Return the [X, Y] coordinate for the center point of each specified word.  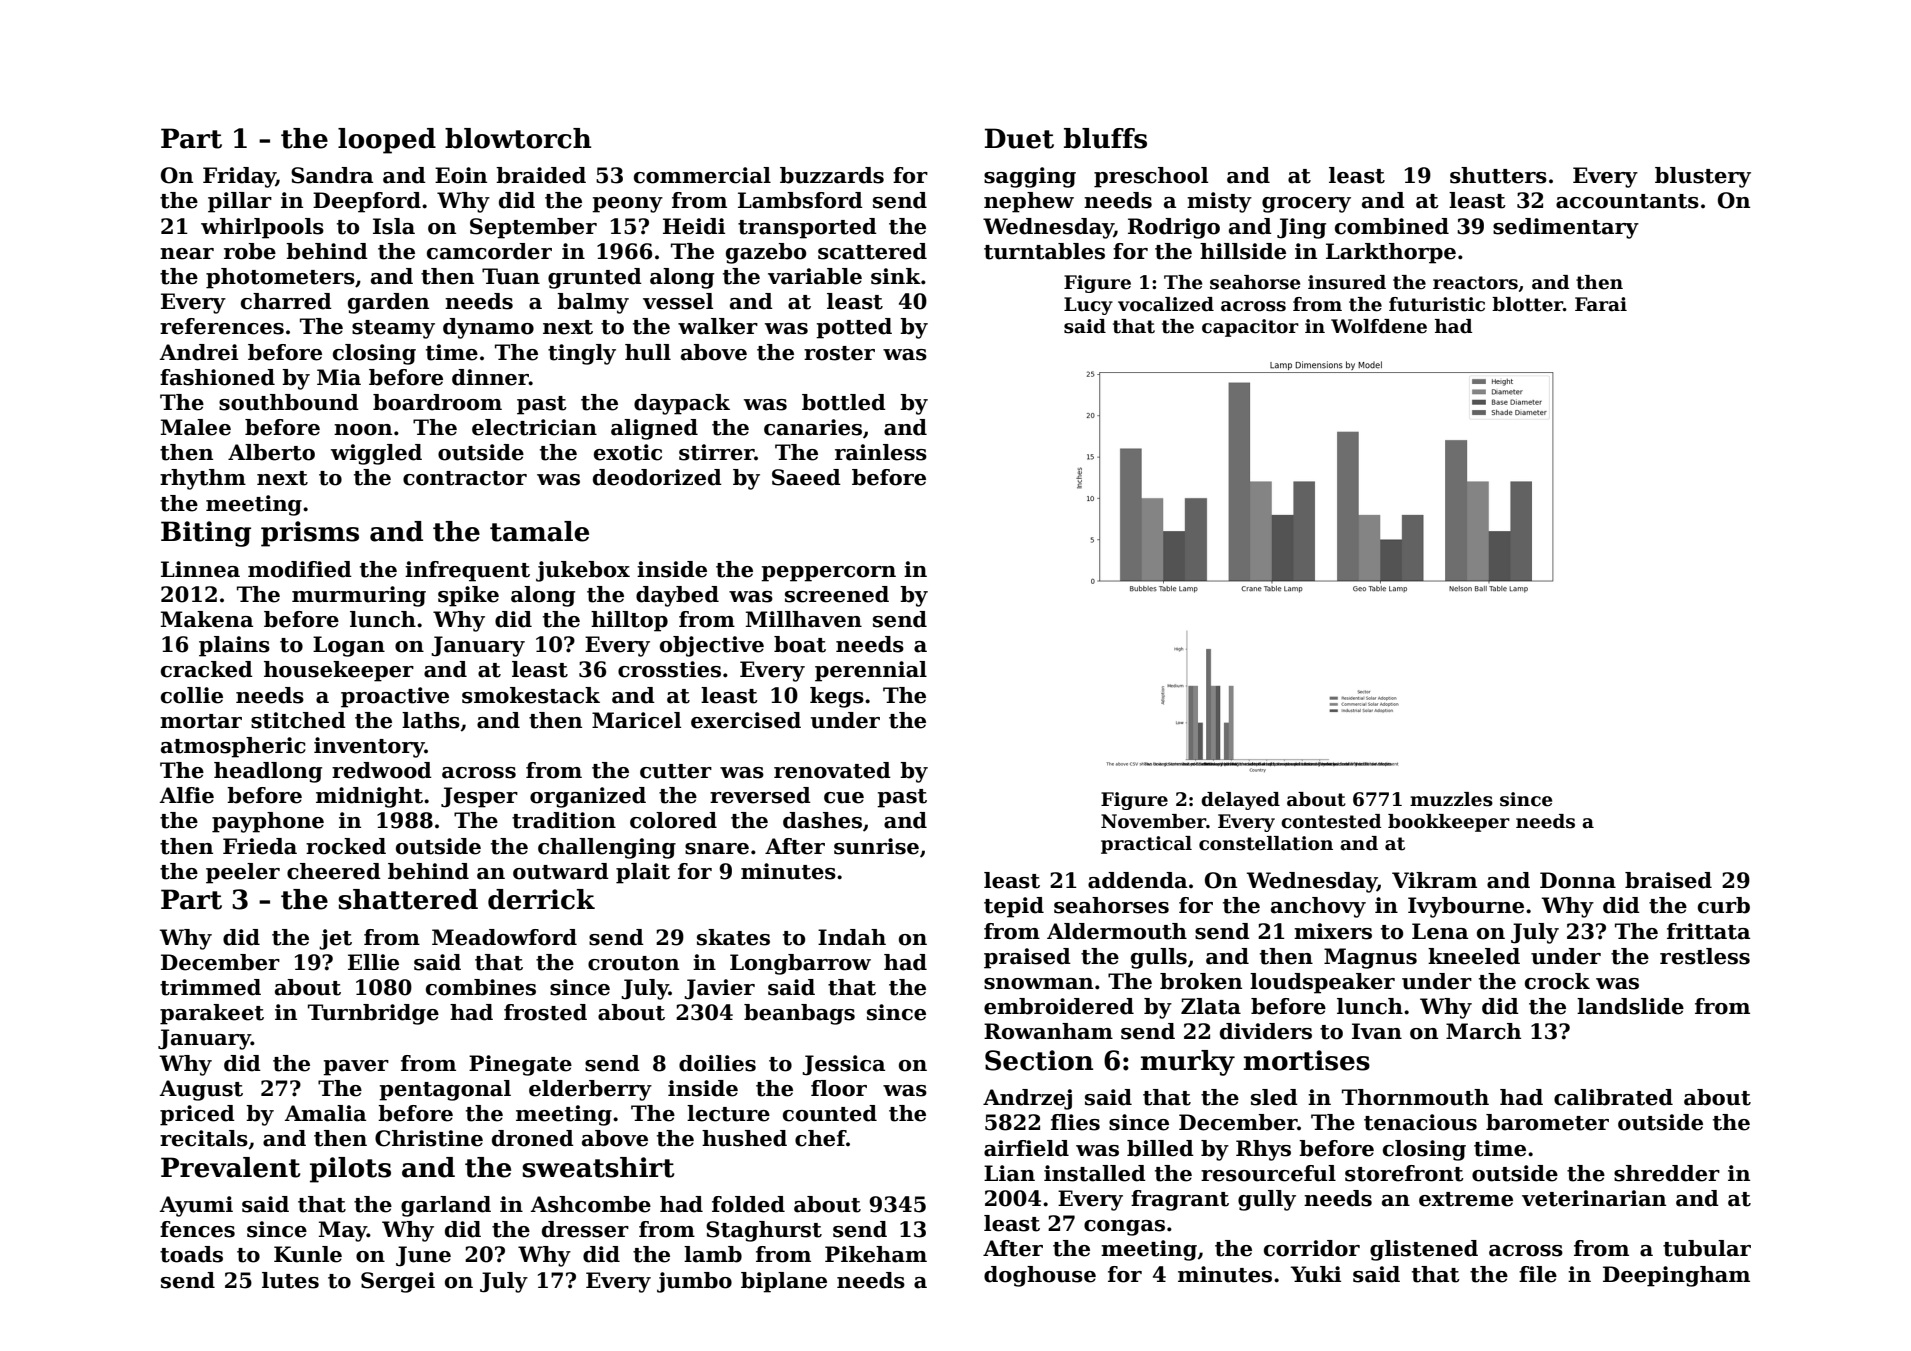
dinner [490, 377]
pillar [240, 202]
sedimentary [1566, 228]
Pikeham [876, 1254]
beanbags [799, 1014]
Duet [1019, 138]
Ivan [1377, 1031]
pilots [350, 1170]
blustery [1703, 177]
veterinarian [1594, 1198]
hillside [1243, 251]
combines [481, 987]
